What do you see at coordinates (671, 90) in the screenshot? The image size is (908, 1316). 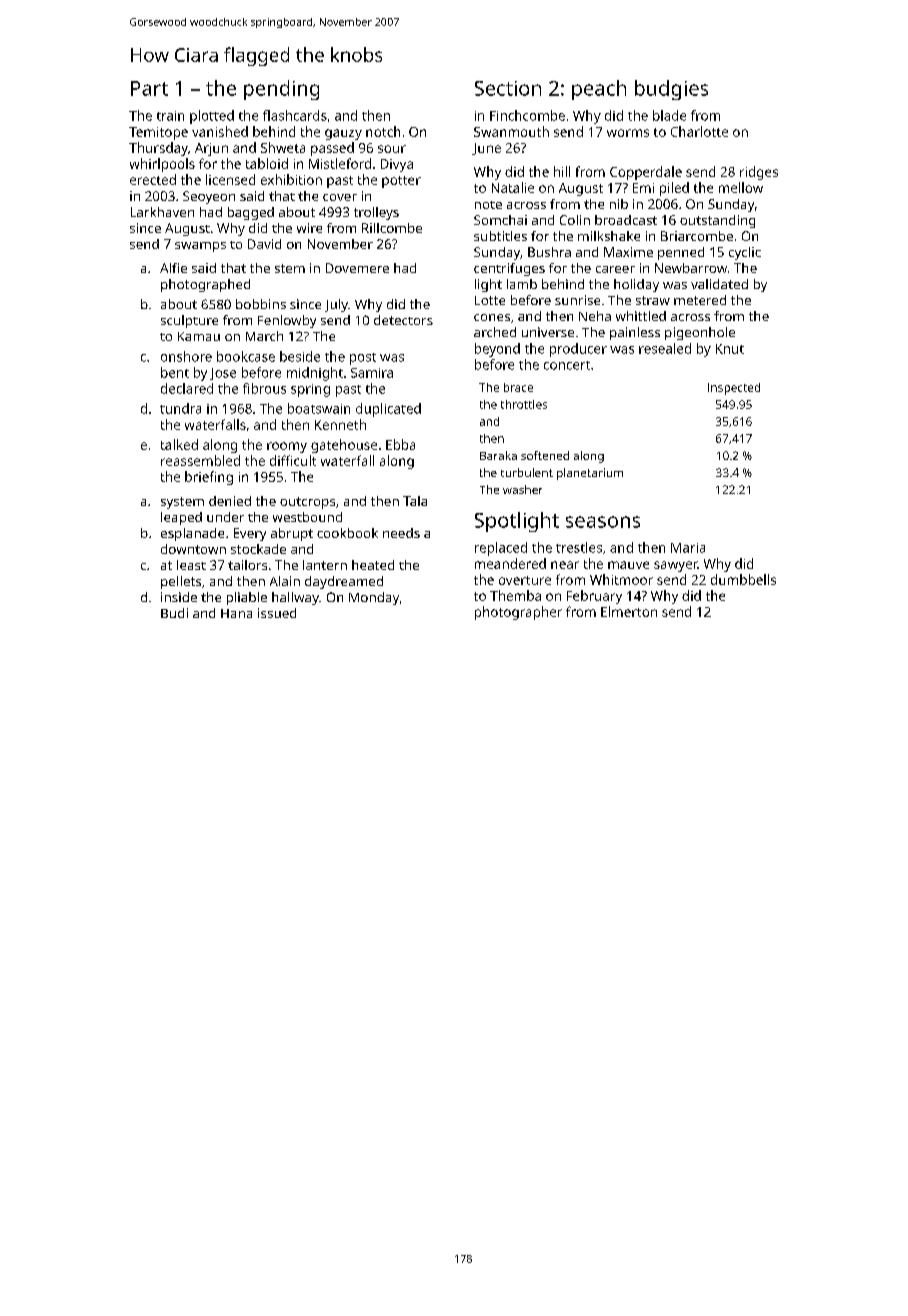 I see `budgies` at bounding box center [671, 90].
